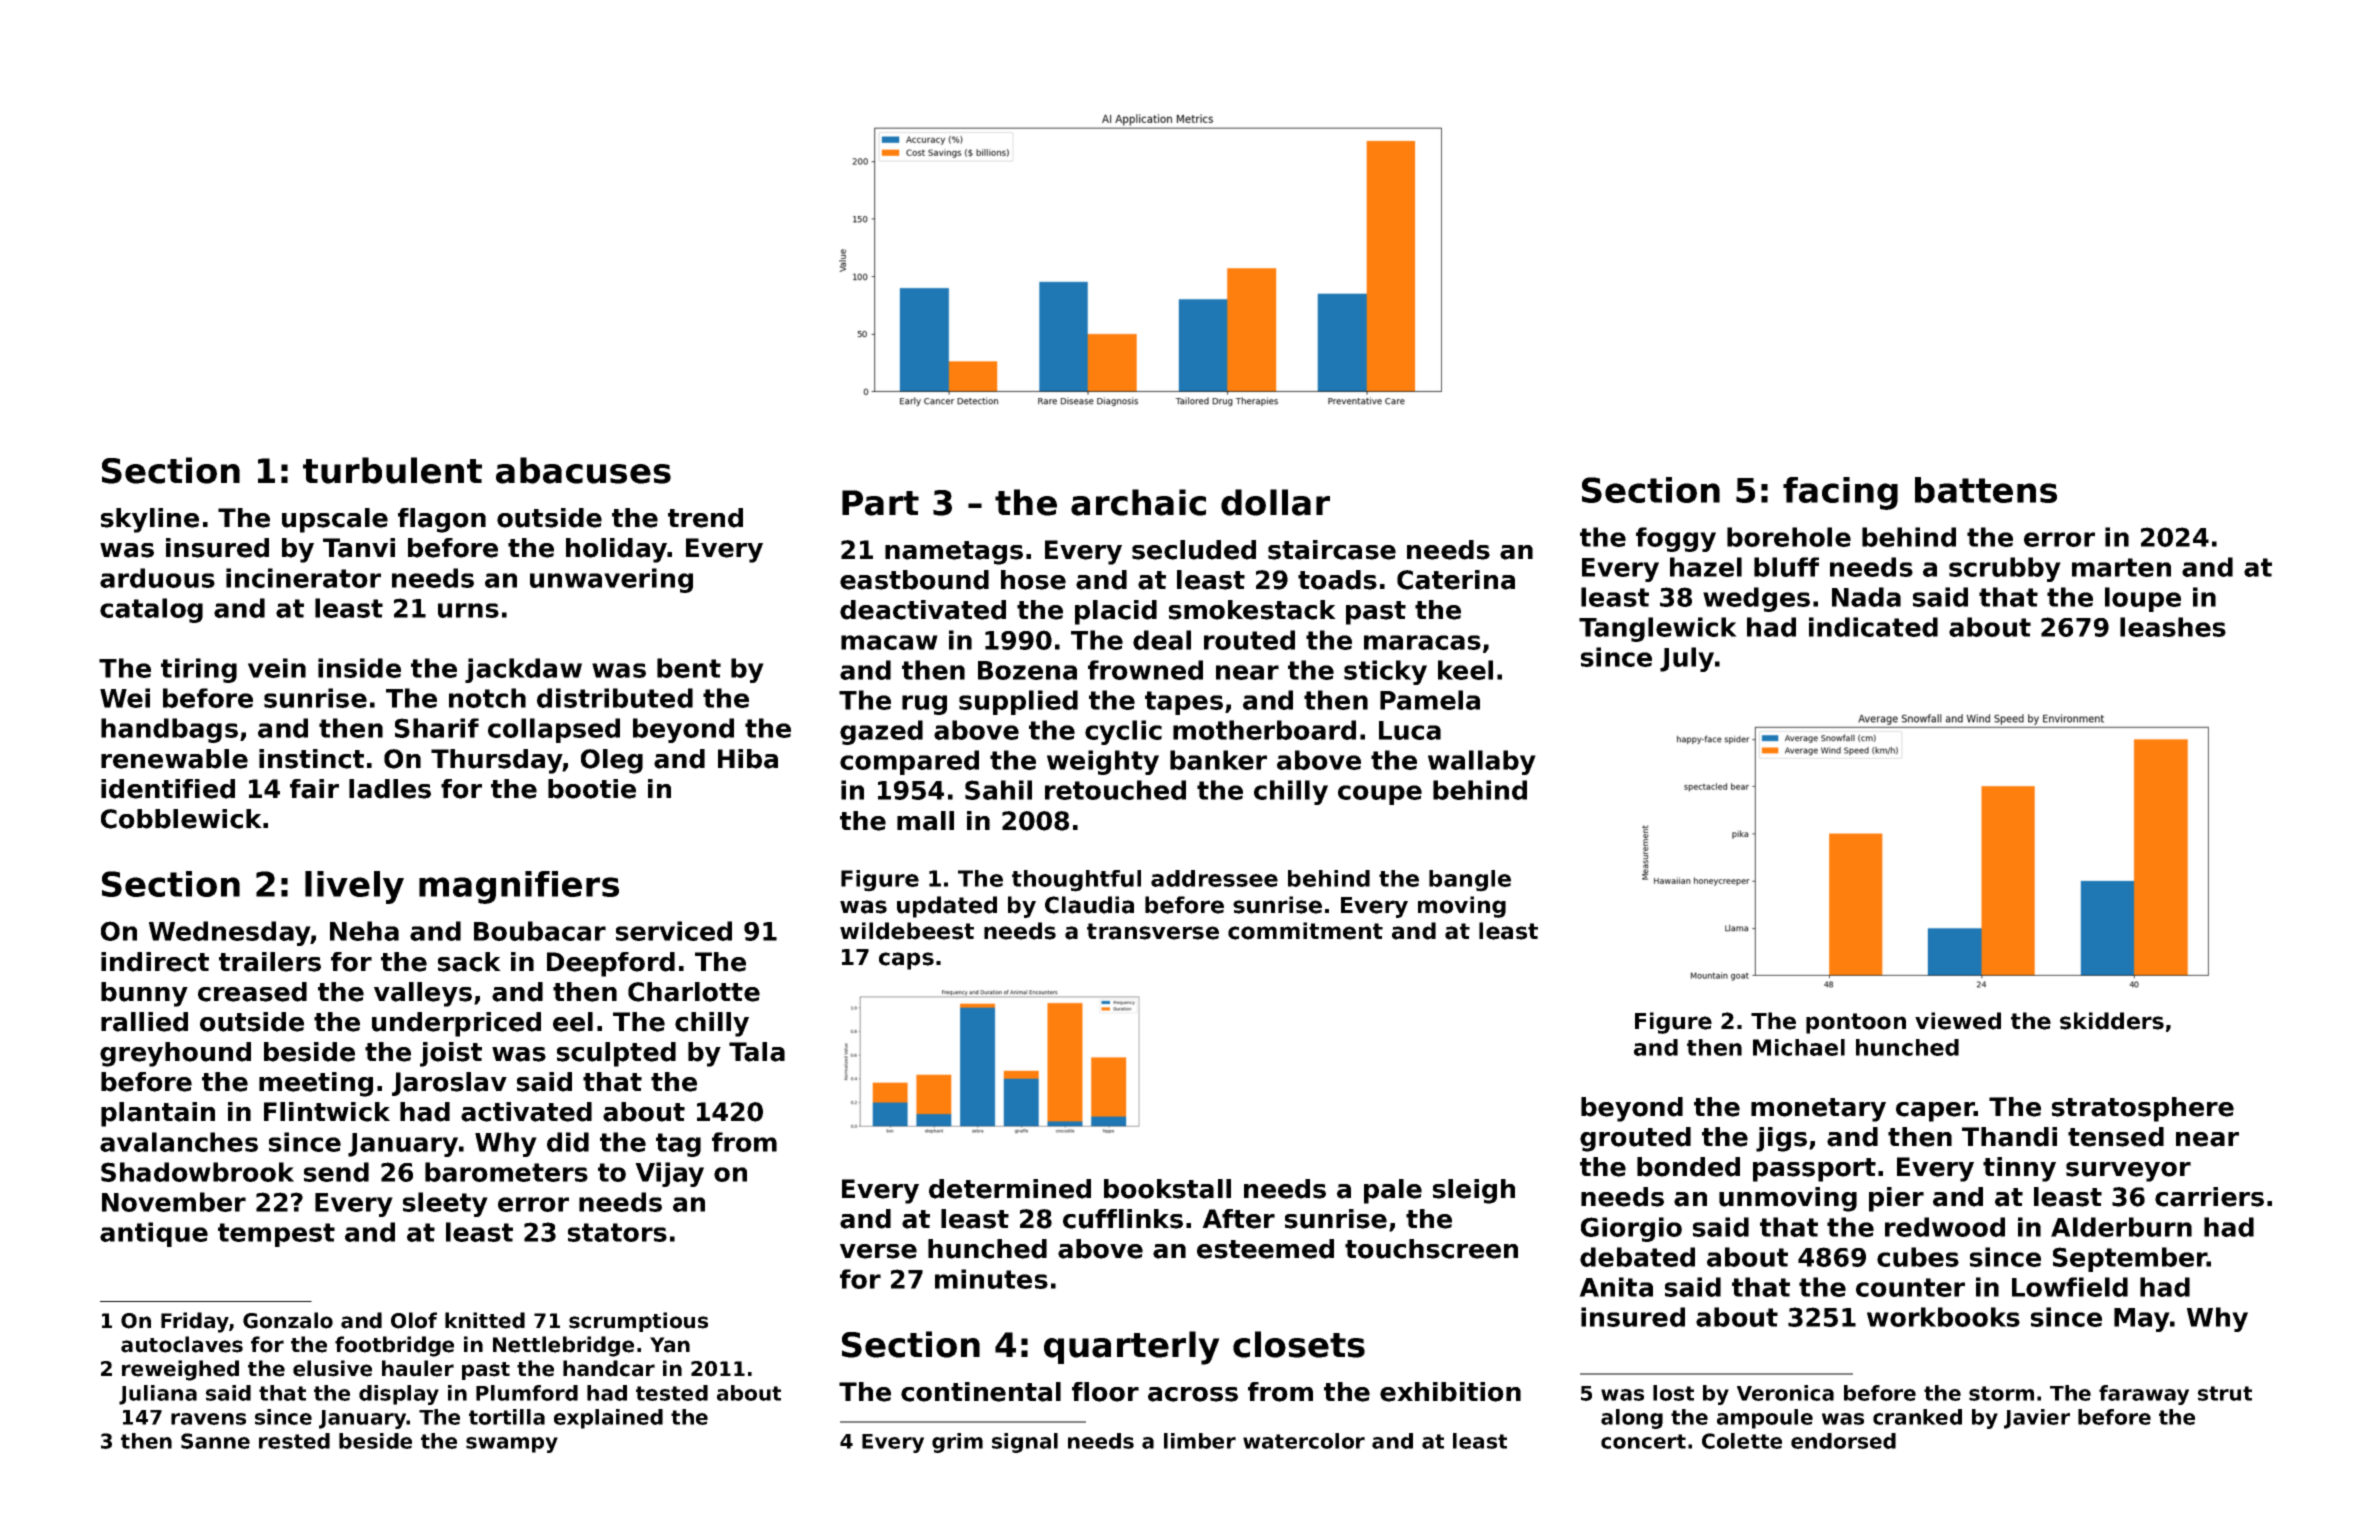  Describe the element at coordinates (1474, 1191) in the page. I see `sleigh` at that location.
